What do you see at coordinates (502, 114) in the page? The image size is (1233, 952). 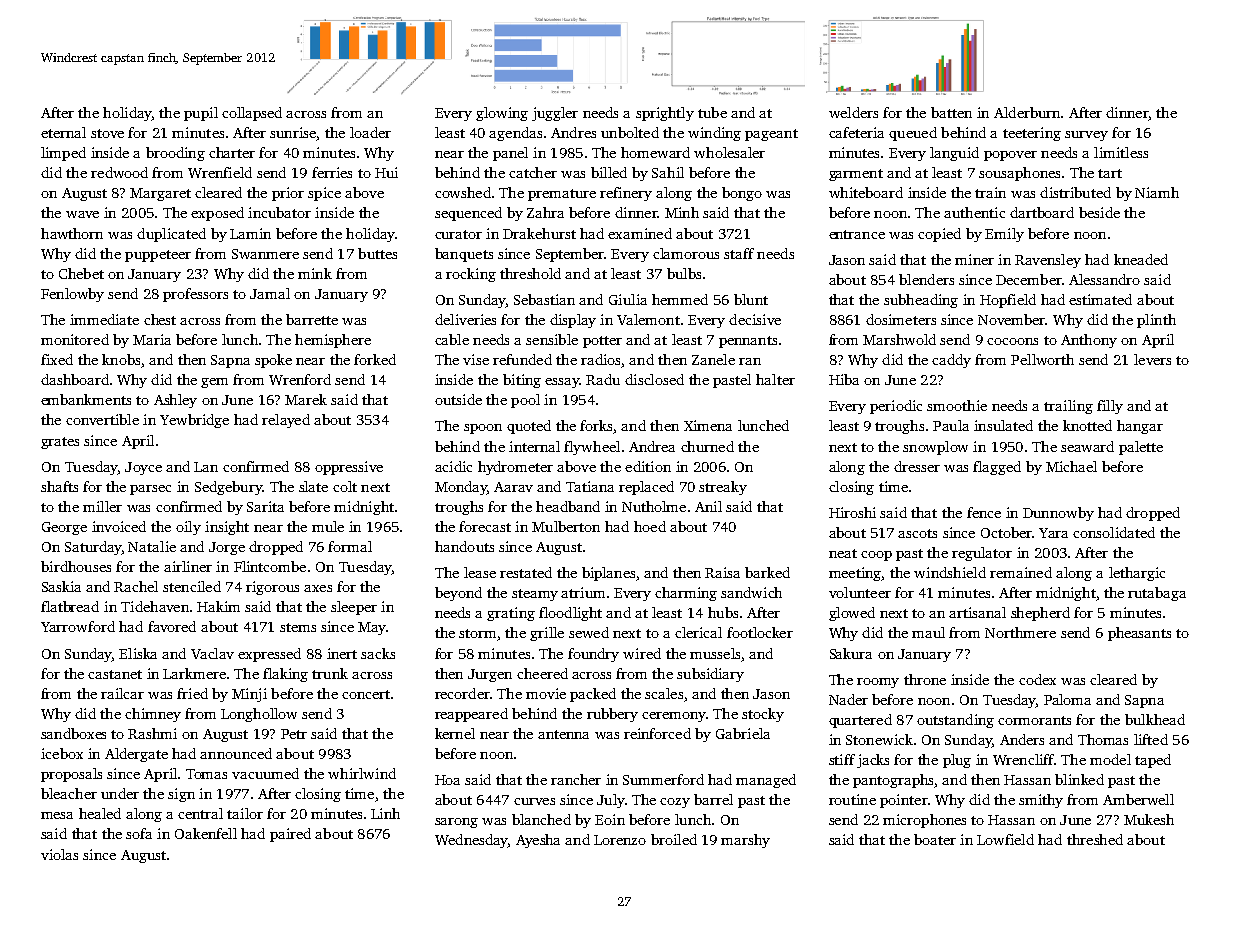 I see `glowing` at bounding box center [502, 114].
